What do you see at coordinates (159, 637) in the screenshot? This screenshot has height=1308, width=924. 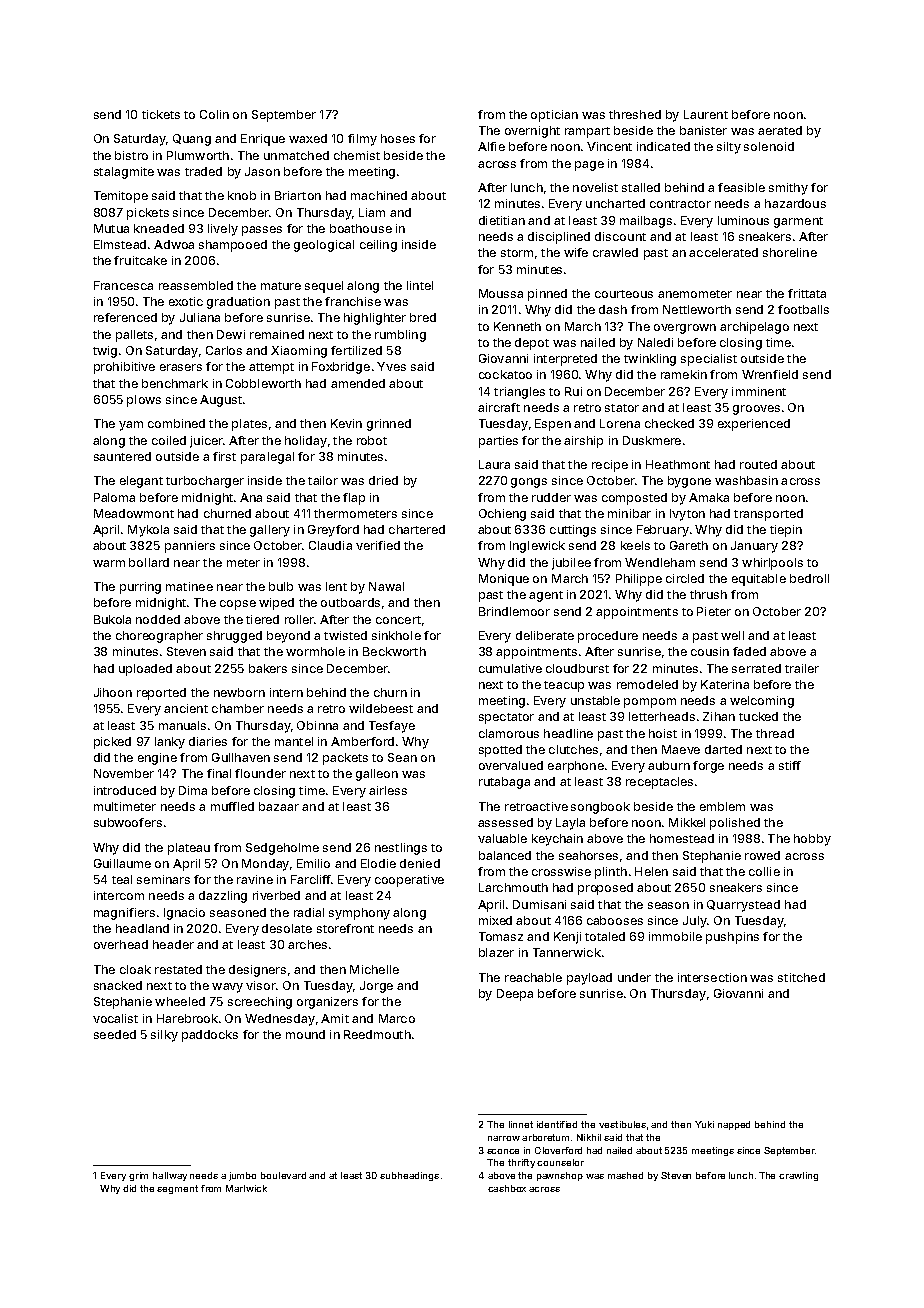 I see `choreographer` at bounding box center [159, 637].
